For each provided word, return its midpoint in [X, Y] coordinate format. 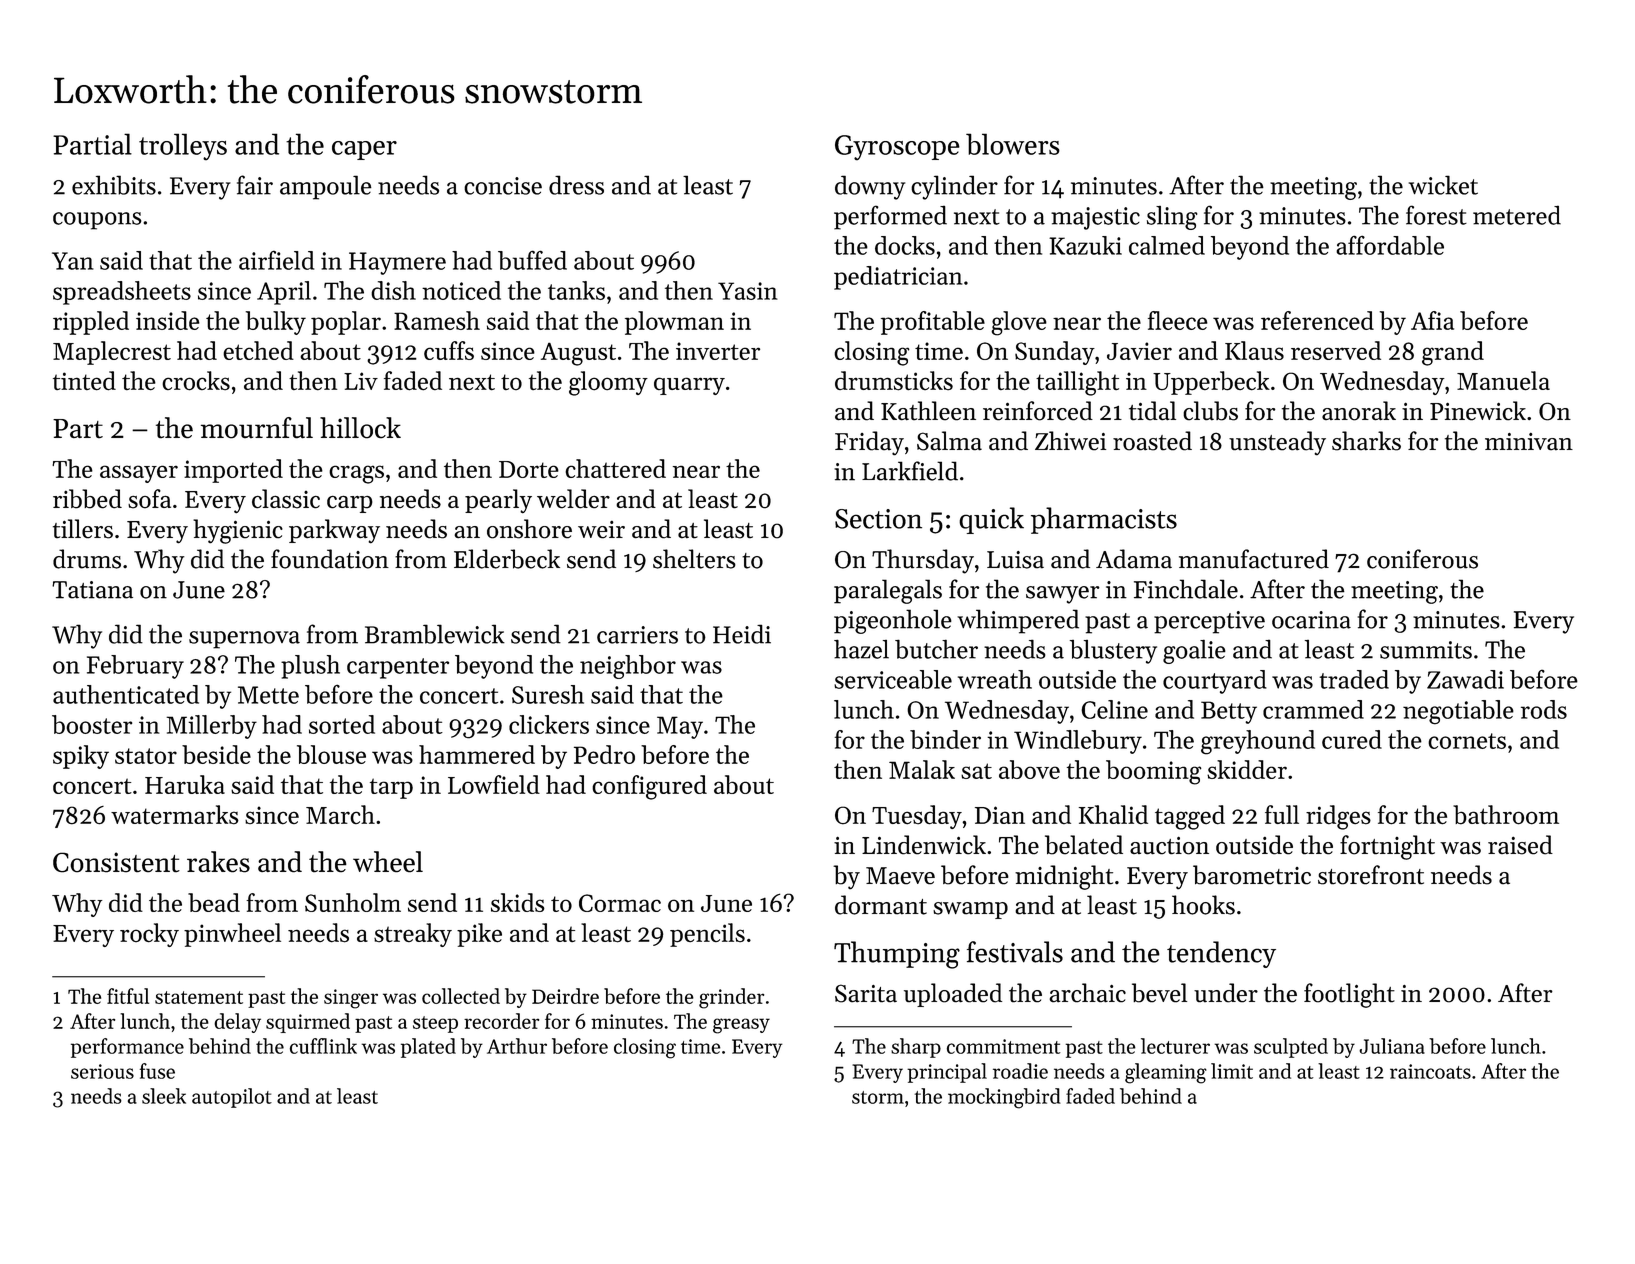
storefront [1371, 875]
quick [991, 520]
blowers [1013, 144]
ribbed [87, 499]
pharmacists [1104, 520]
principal [947, 1073]
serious [102, 1071]
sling [1172, 218]
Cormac [620, 903]
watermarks [175, 815]
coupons [97, 221]
